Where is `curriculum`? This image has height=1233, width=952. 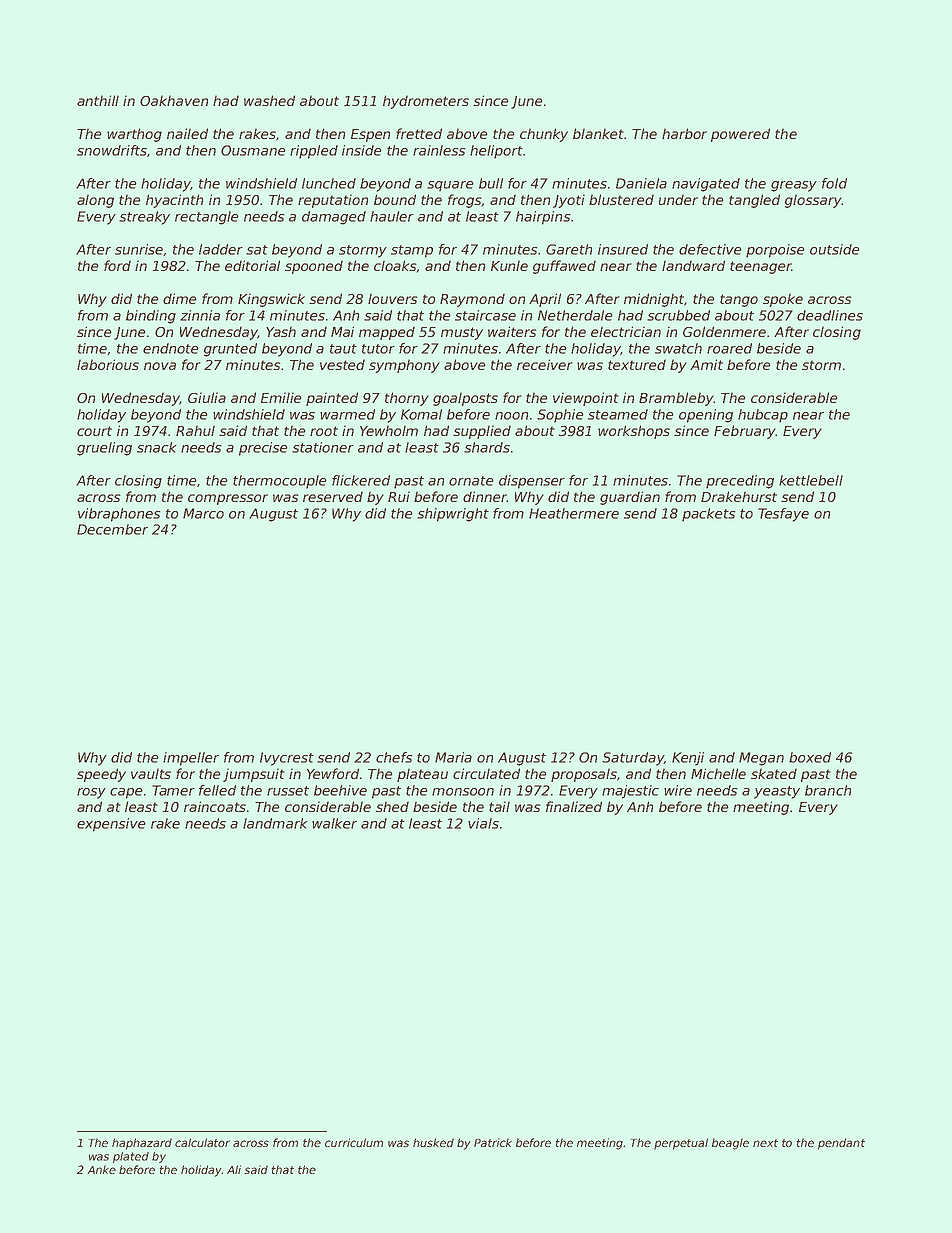 curriculum is located at coordinates (354, 1142).
